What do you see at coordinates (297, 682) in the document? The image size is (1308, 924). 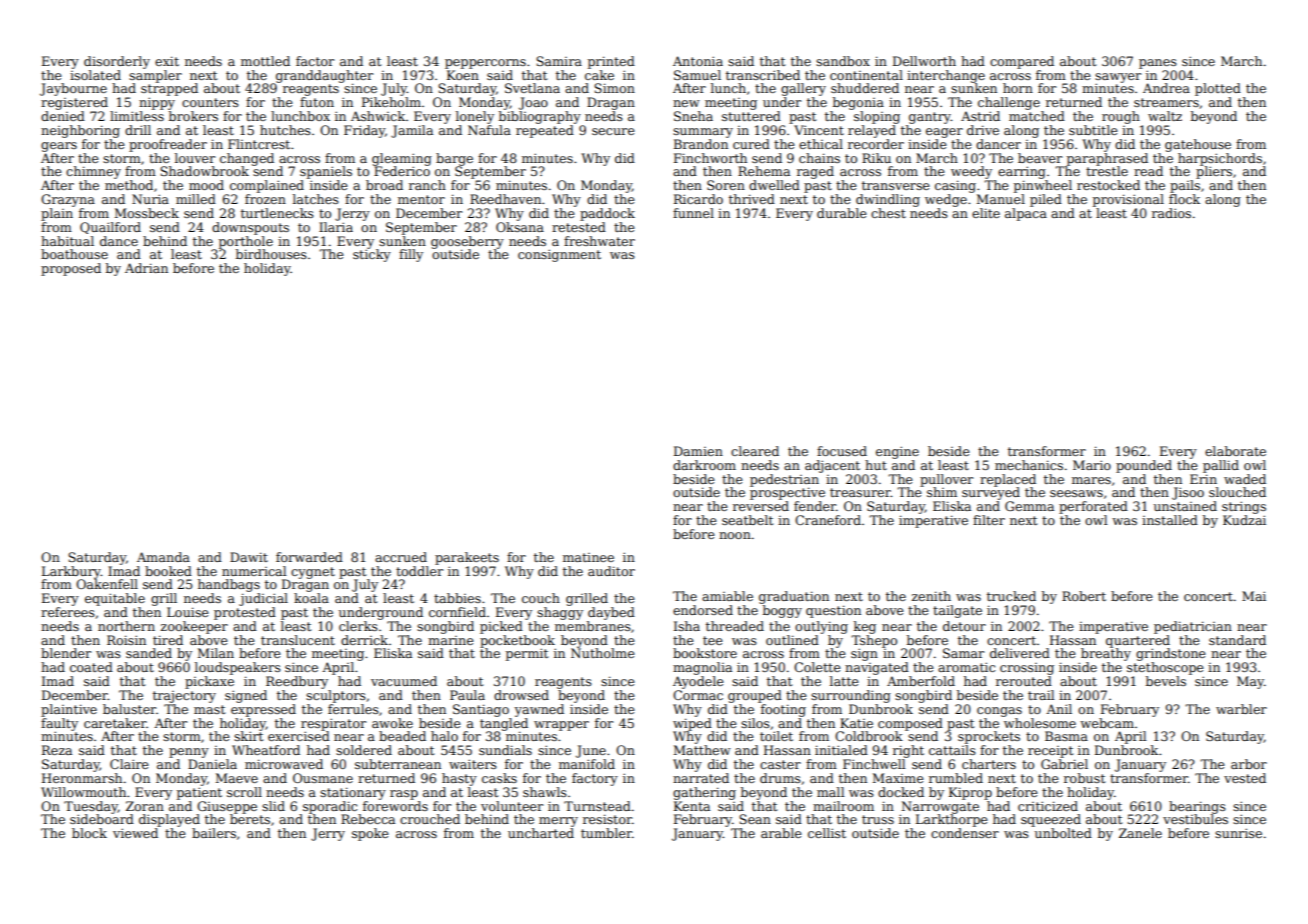 I see `Reedbury` at bounding box center [297, 682].
